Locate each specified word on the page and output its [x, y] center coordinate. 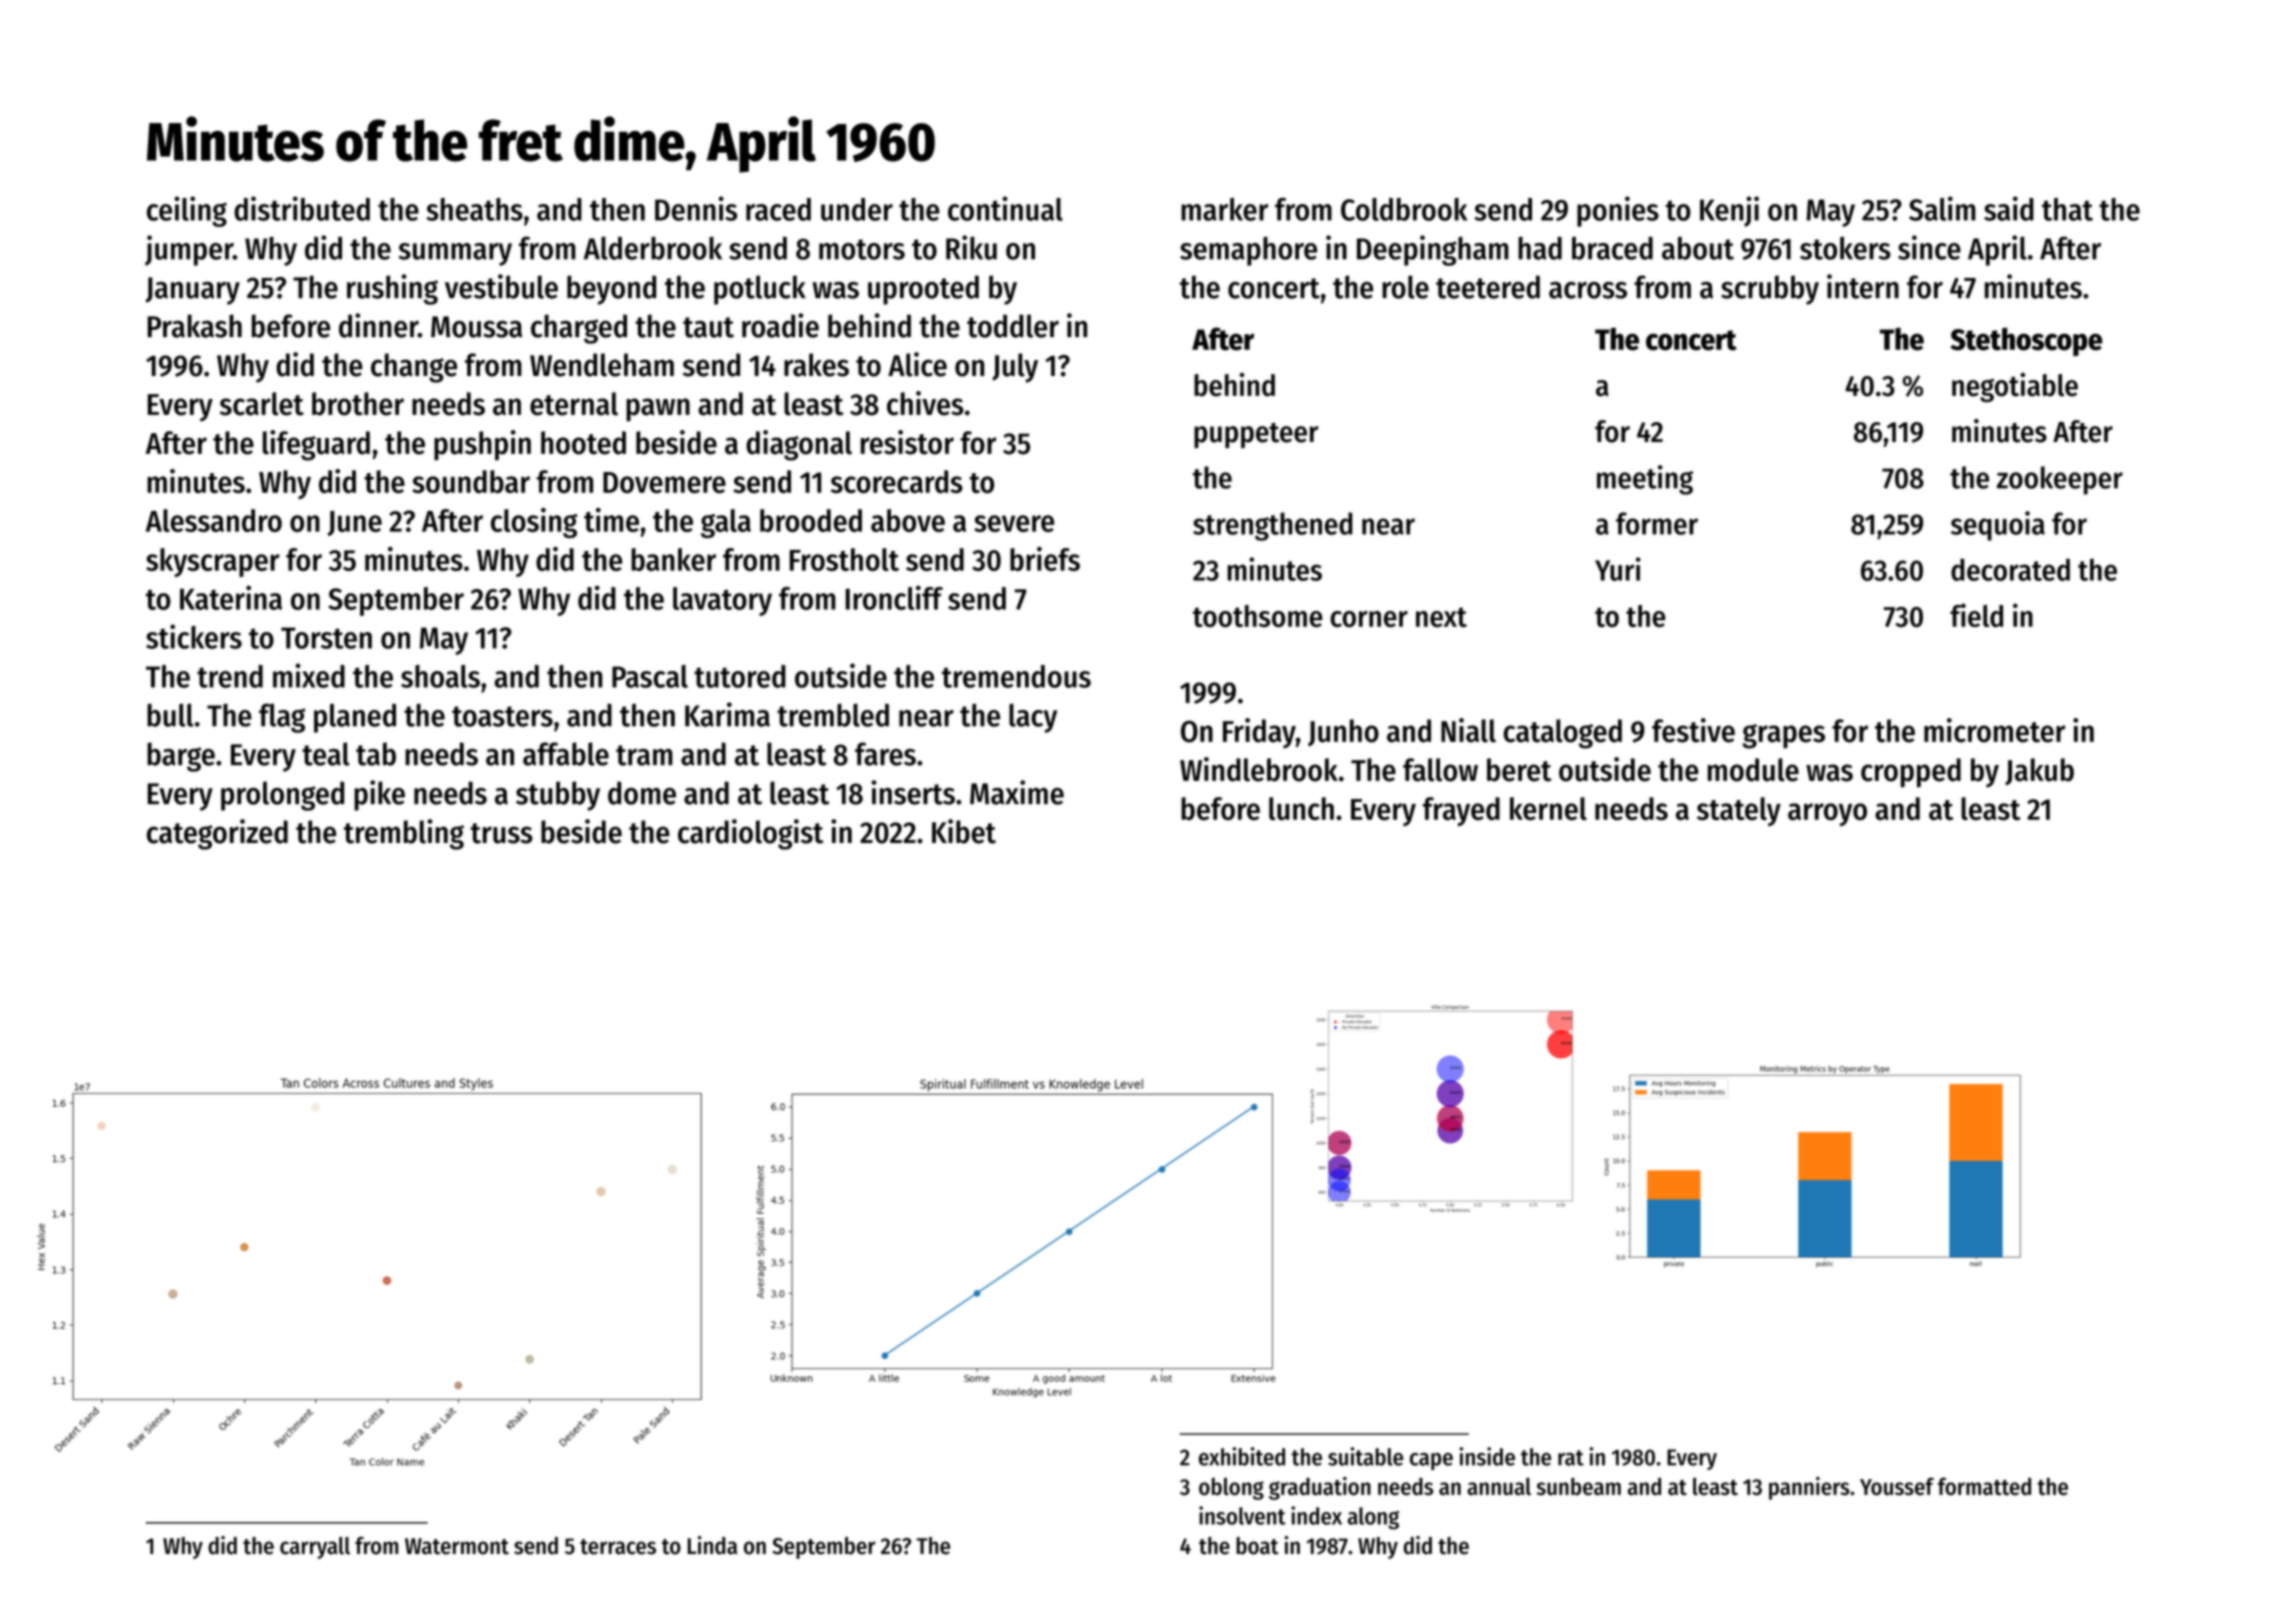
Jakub [2039, 772]
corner [1369, 619]
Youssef [1897, 1486]
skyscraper [213, 562]
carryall [315, 1548]
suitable [1365, 1456]
